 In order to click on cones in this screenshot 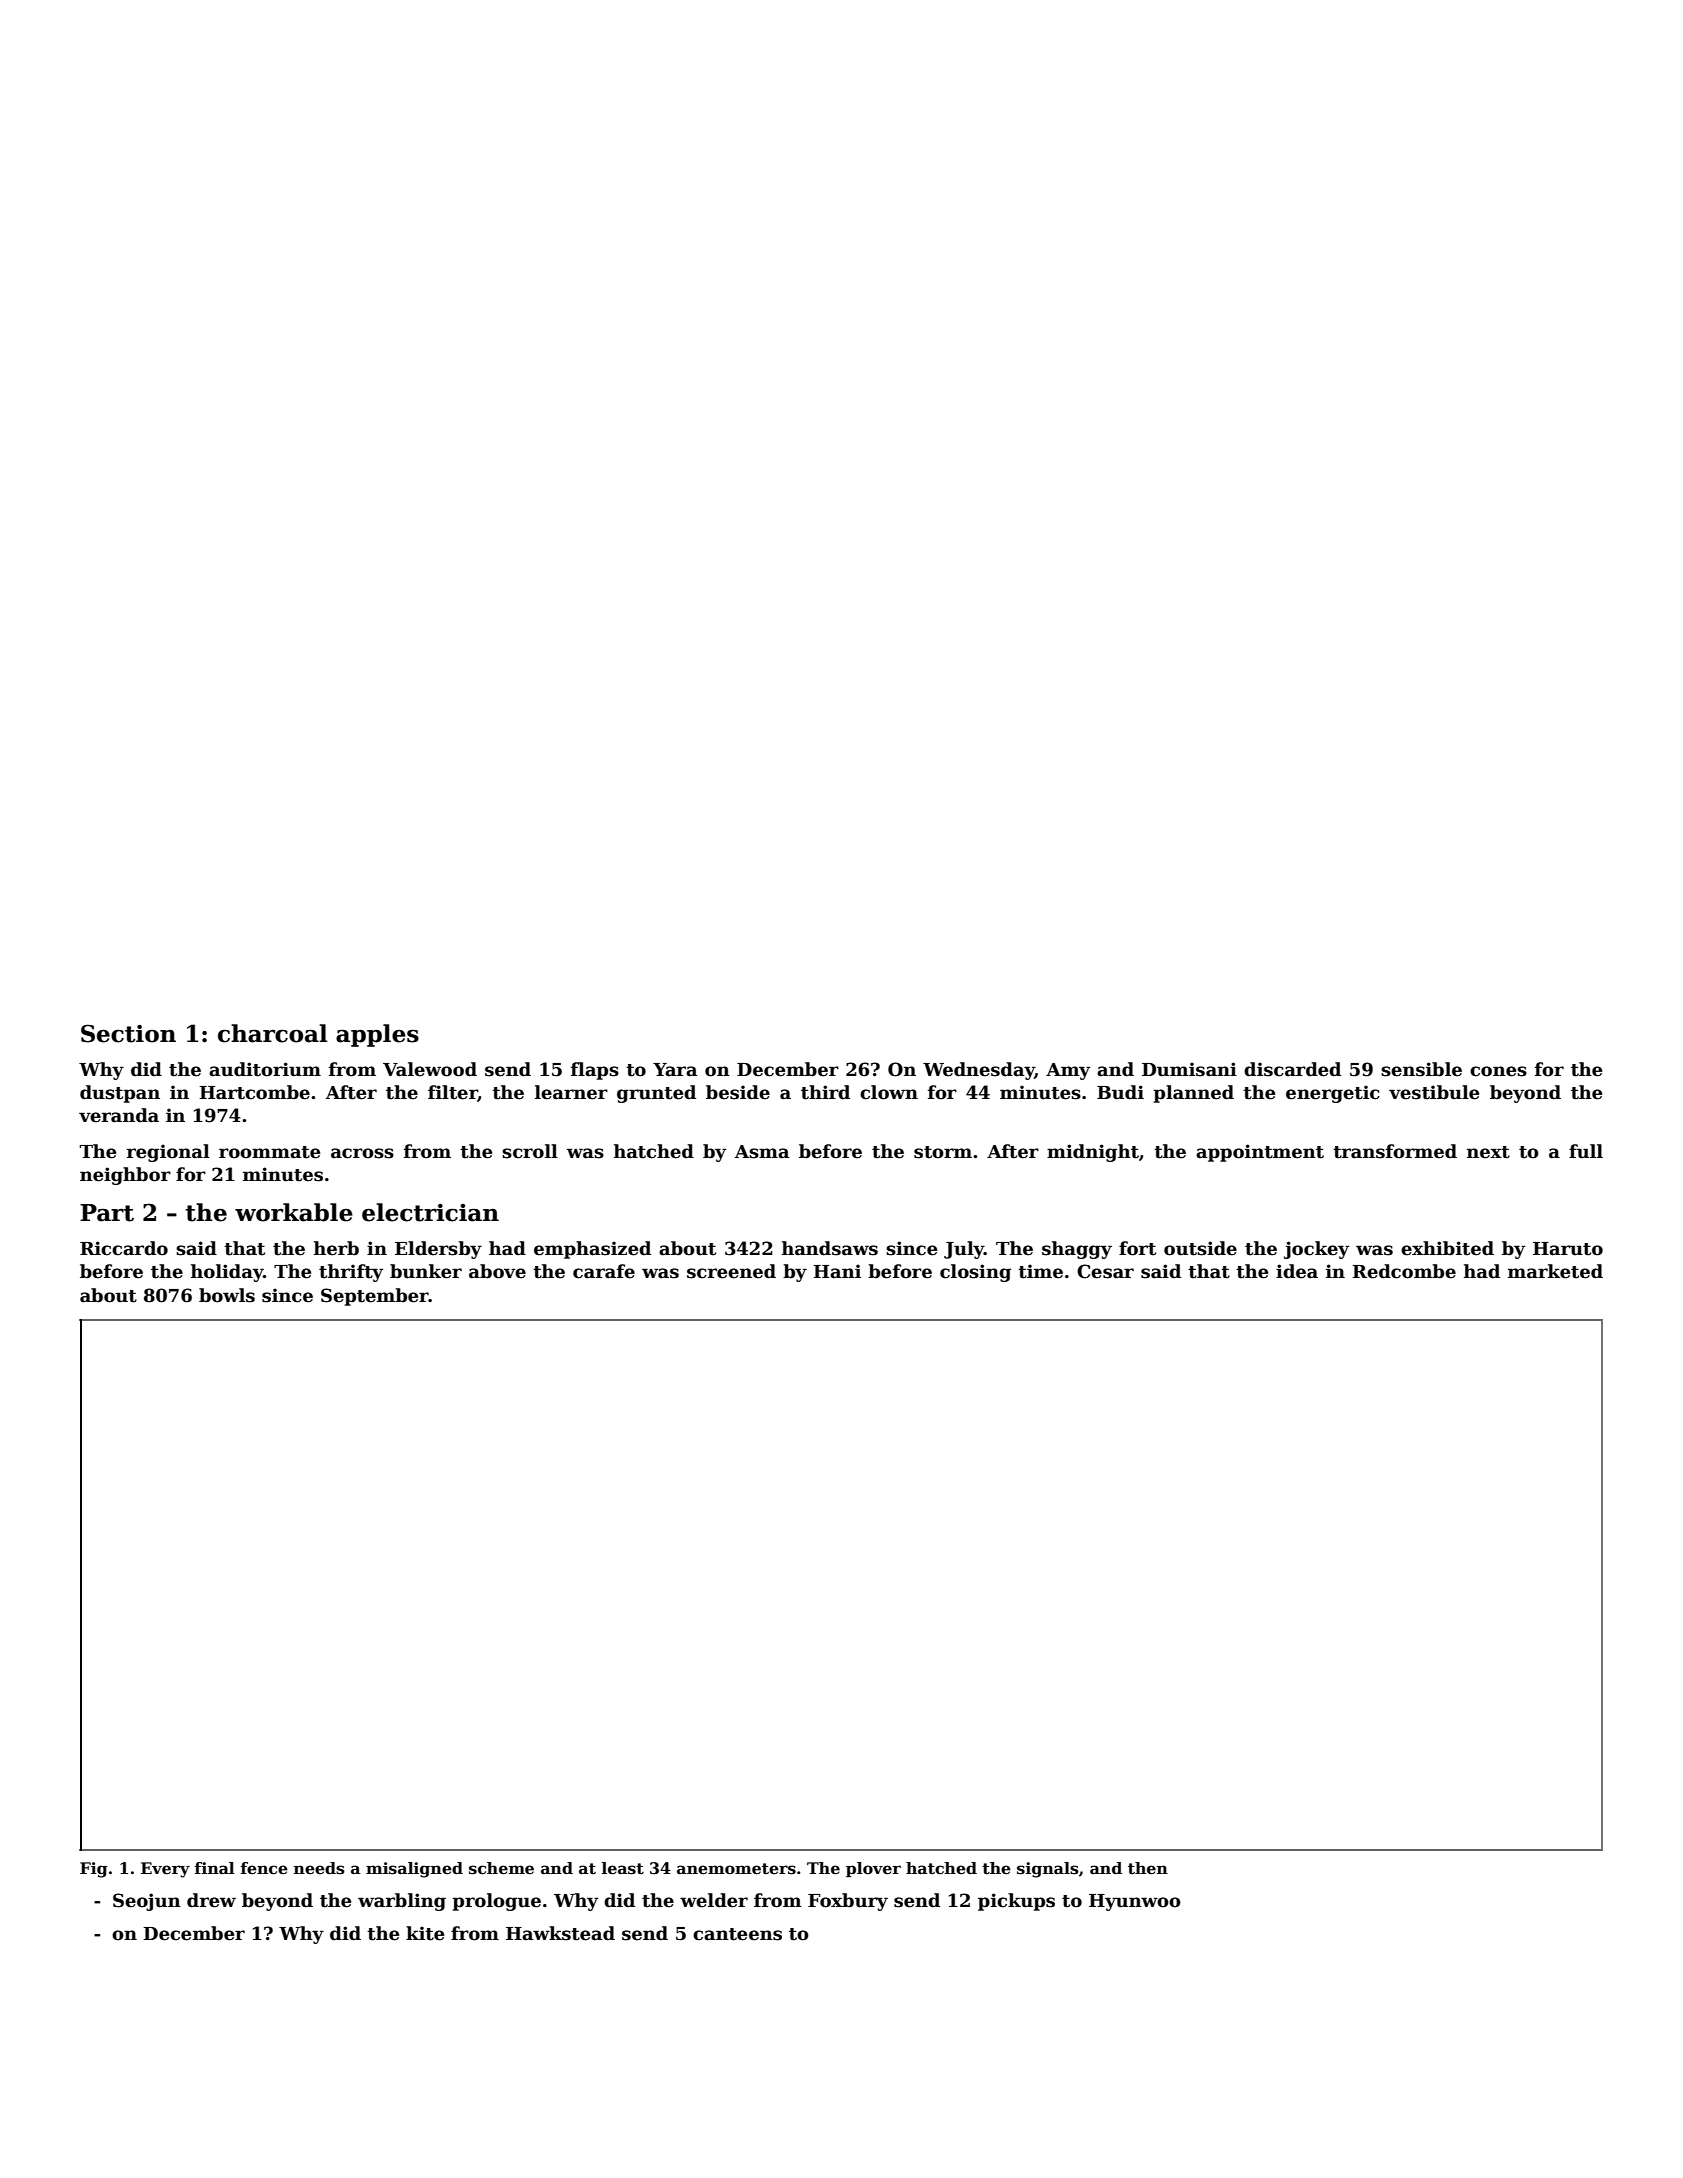, I will do `click(1498, 1071)`.
